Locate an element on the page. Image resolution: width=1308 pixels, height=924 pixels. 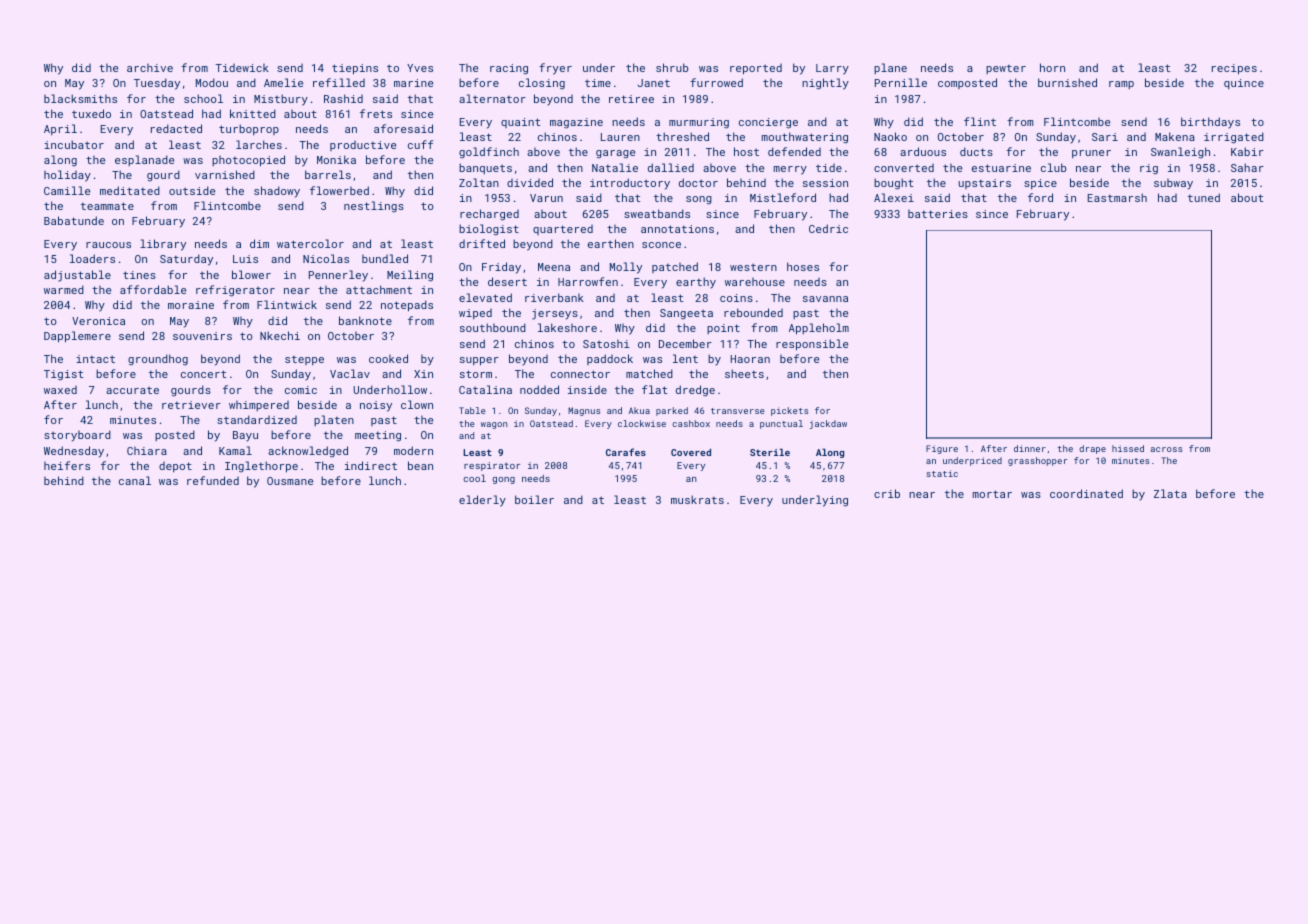
murmuring is located at coordinates (699, 123).
